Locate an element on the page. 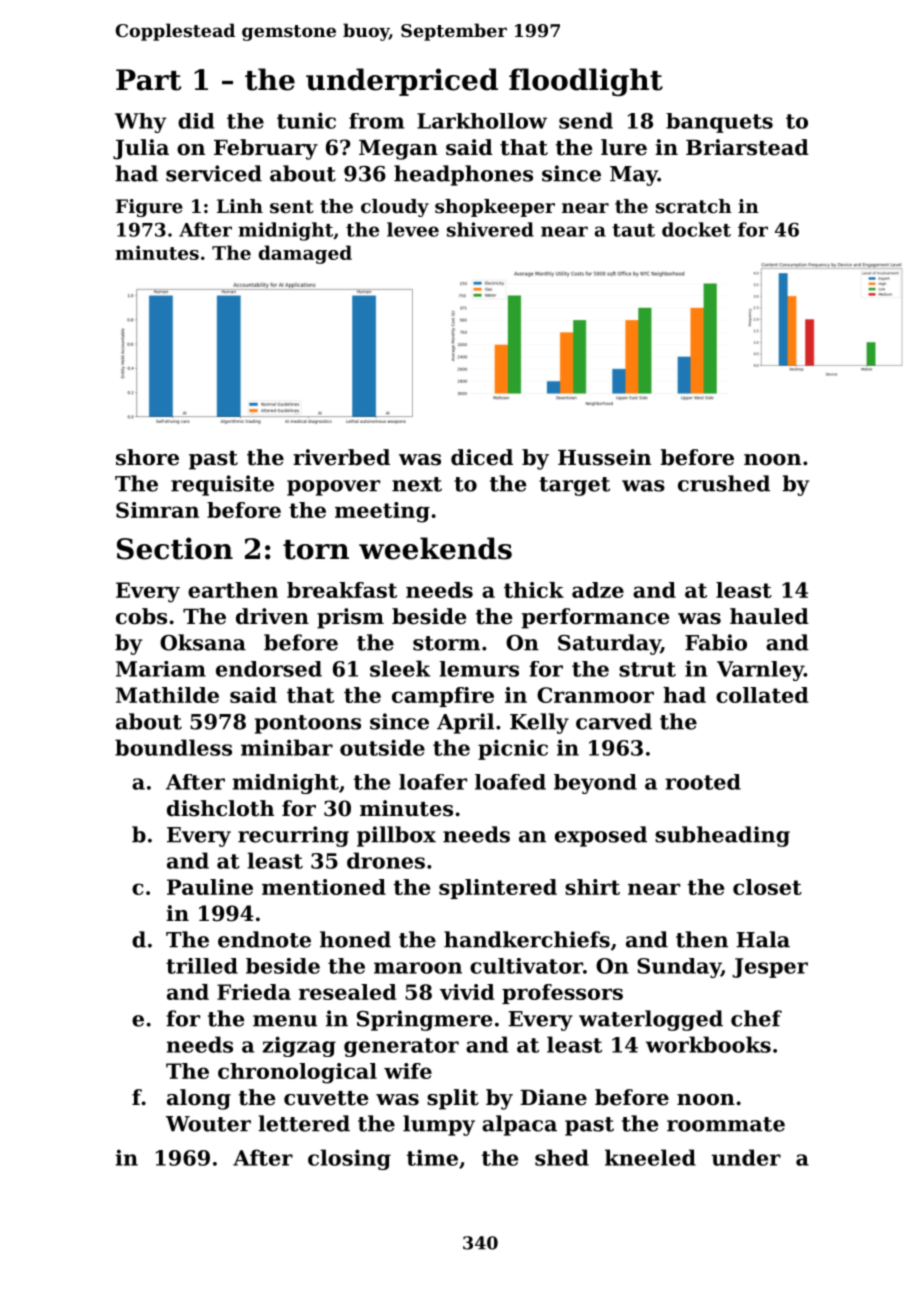 The height and width of the document is (1314, 924). drones is located at coordinates (386, 860).
